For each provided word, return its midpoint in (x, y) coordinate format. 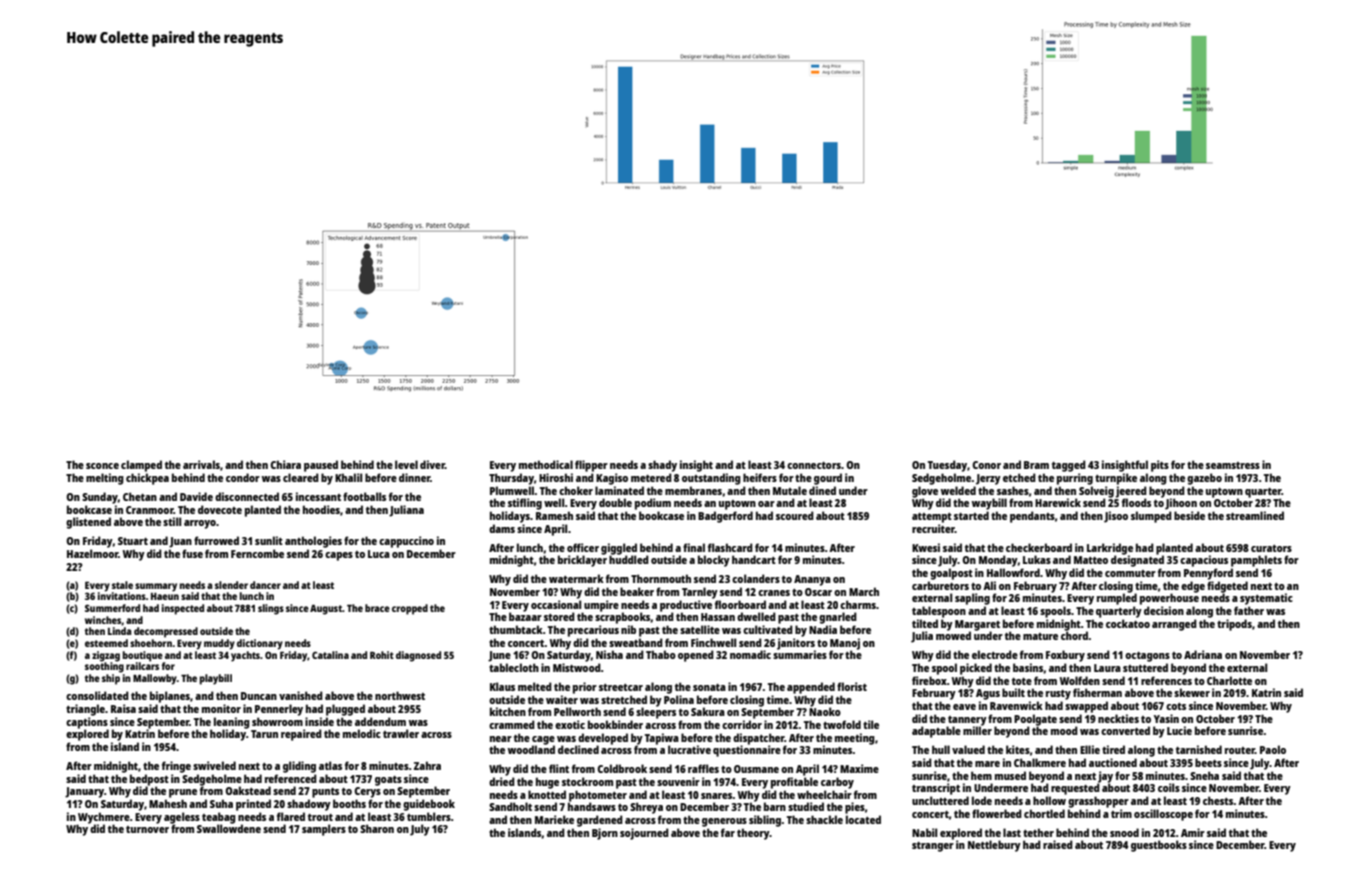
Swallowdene (229, 828)
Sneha (1204, 775)
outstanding (711, 479)
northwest (400, 695)
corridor (742, 724)
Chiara (285, 464)
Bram (1036, 465)
